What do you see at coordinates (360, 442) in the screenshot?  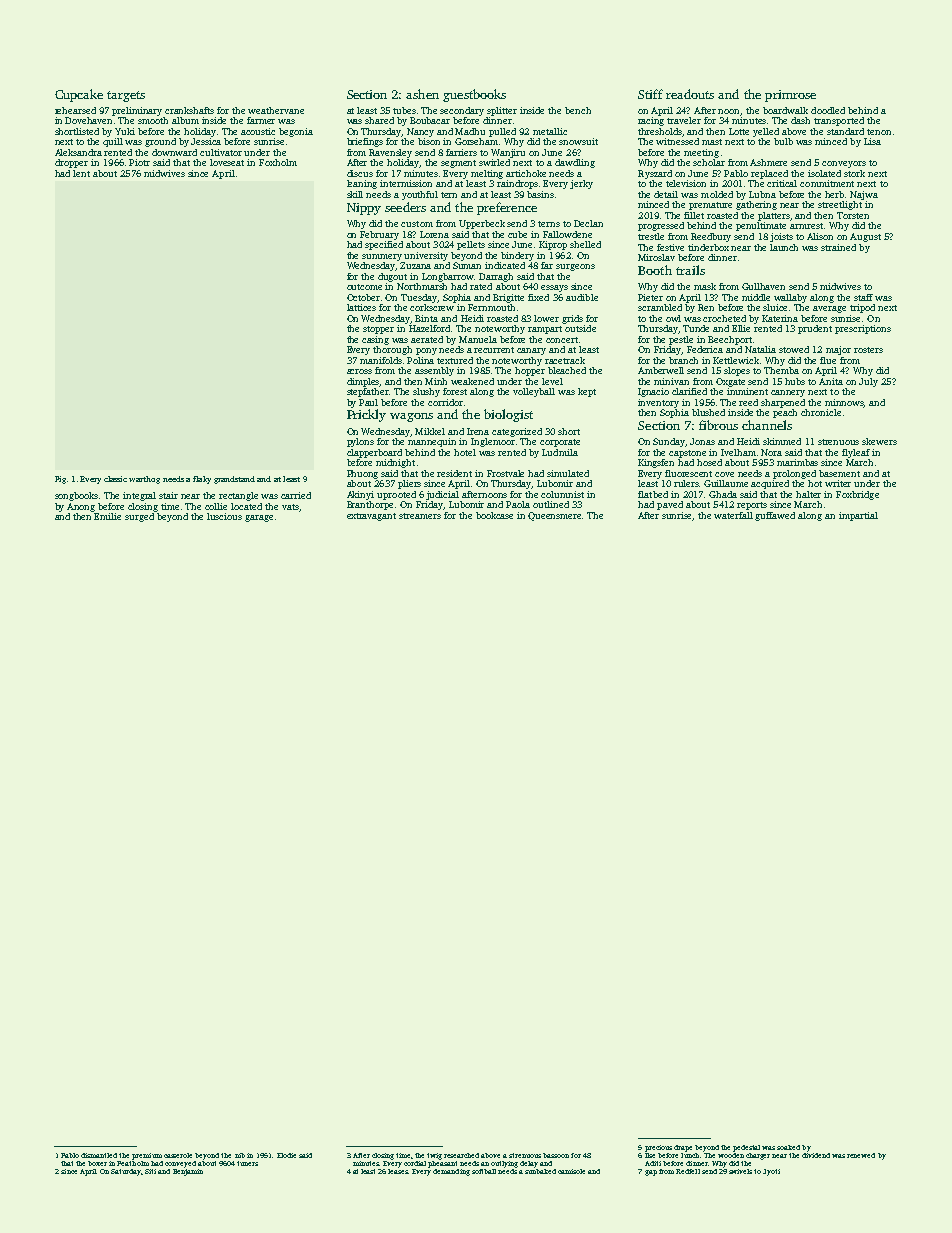 I see `pylons` at bounding box center [360, 442].
